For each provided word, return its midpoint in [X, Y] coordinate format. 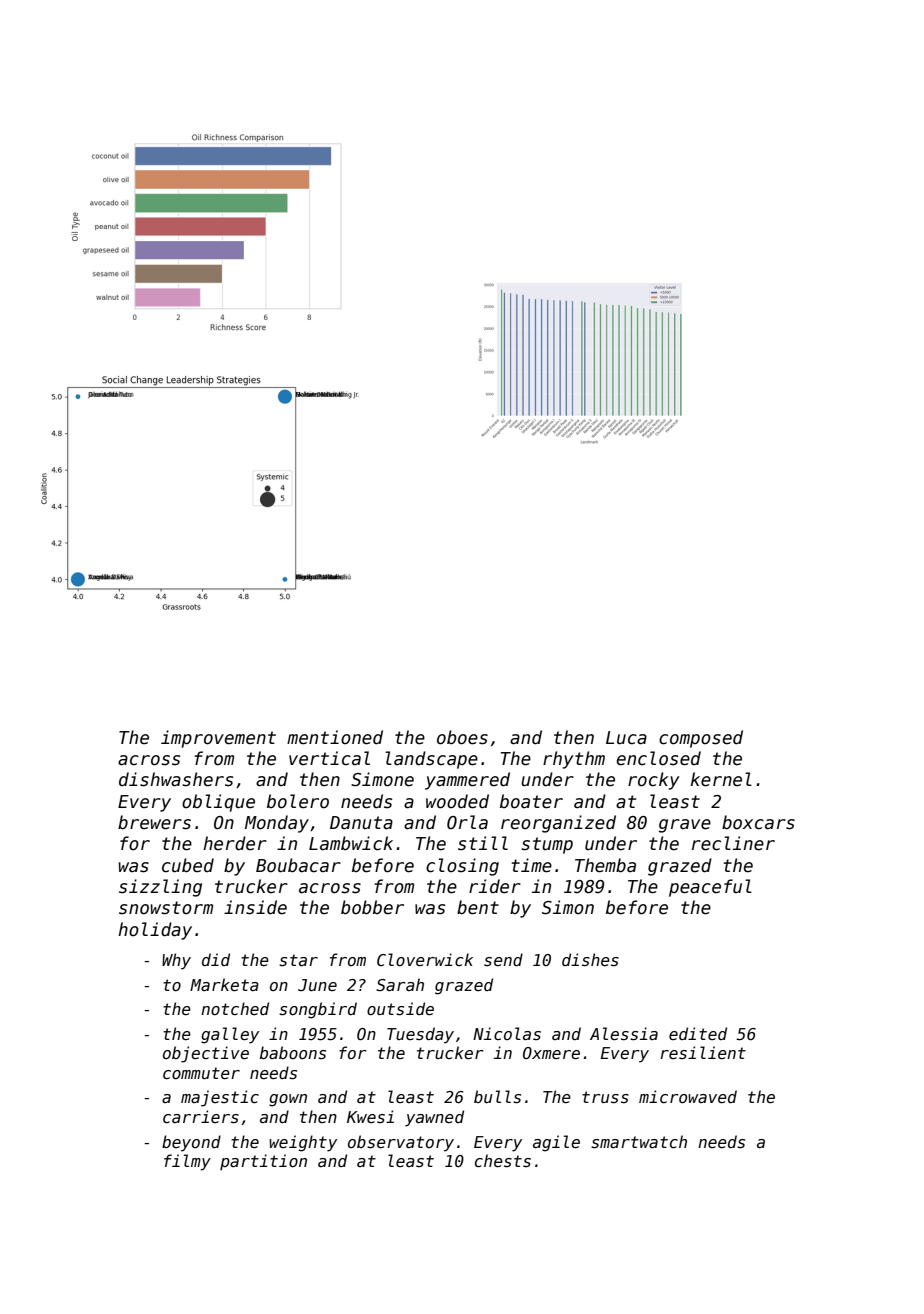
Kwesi [370, 1116]
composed [701, 739]
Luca [626, 738]
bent [478, 907]
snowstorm [166, 908]
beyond [191, 1143]
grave [685, 826]
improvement [218, 739]
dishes [590, 959]
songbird [318, 1010]
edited [698, 1033]
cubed [188, 865]
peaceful [710, 888]
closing [462, 867]
